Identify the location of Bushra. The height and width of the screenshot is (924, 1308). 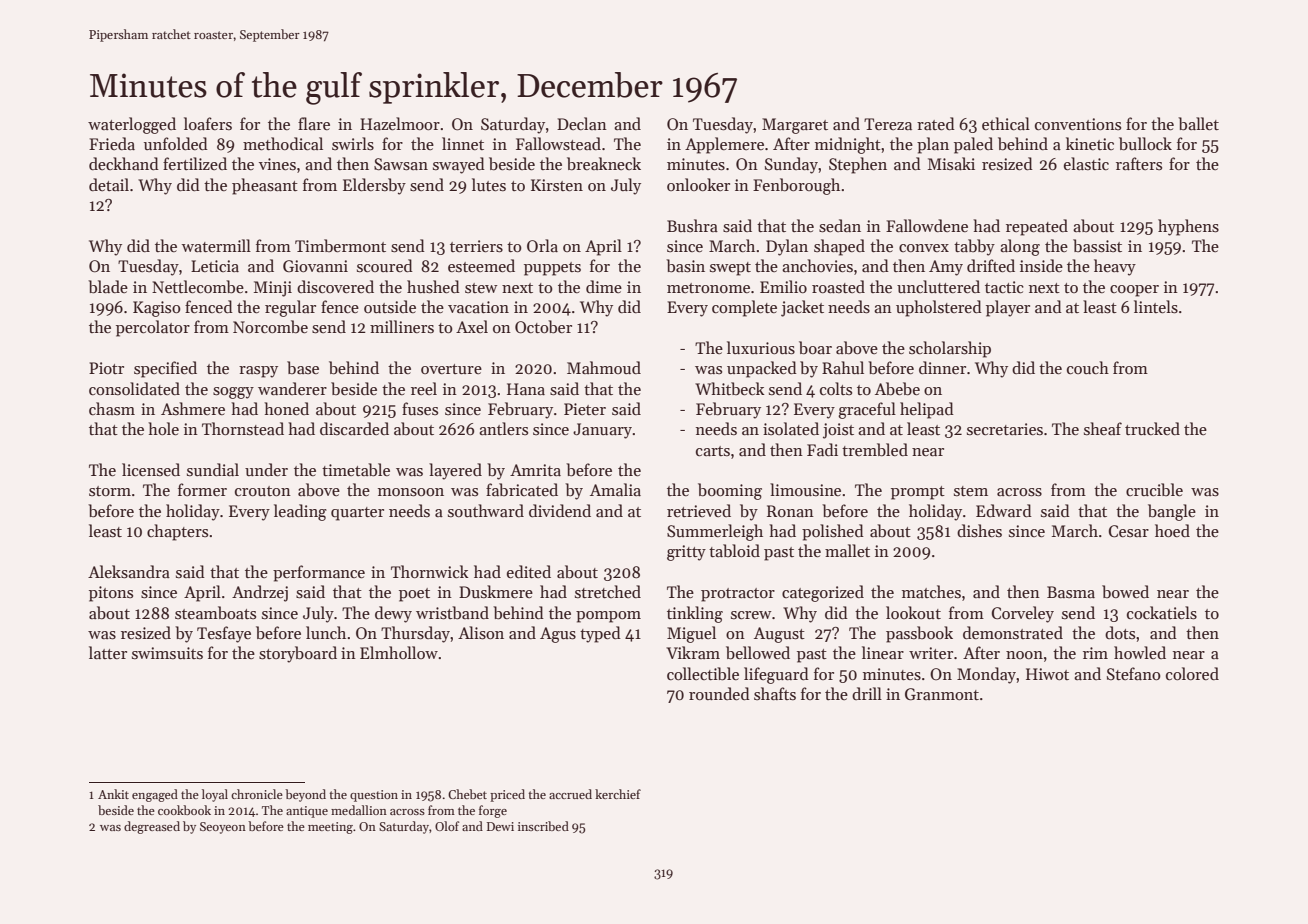
(692, 225).
